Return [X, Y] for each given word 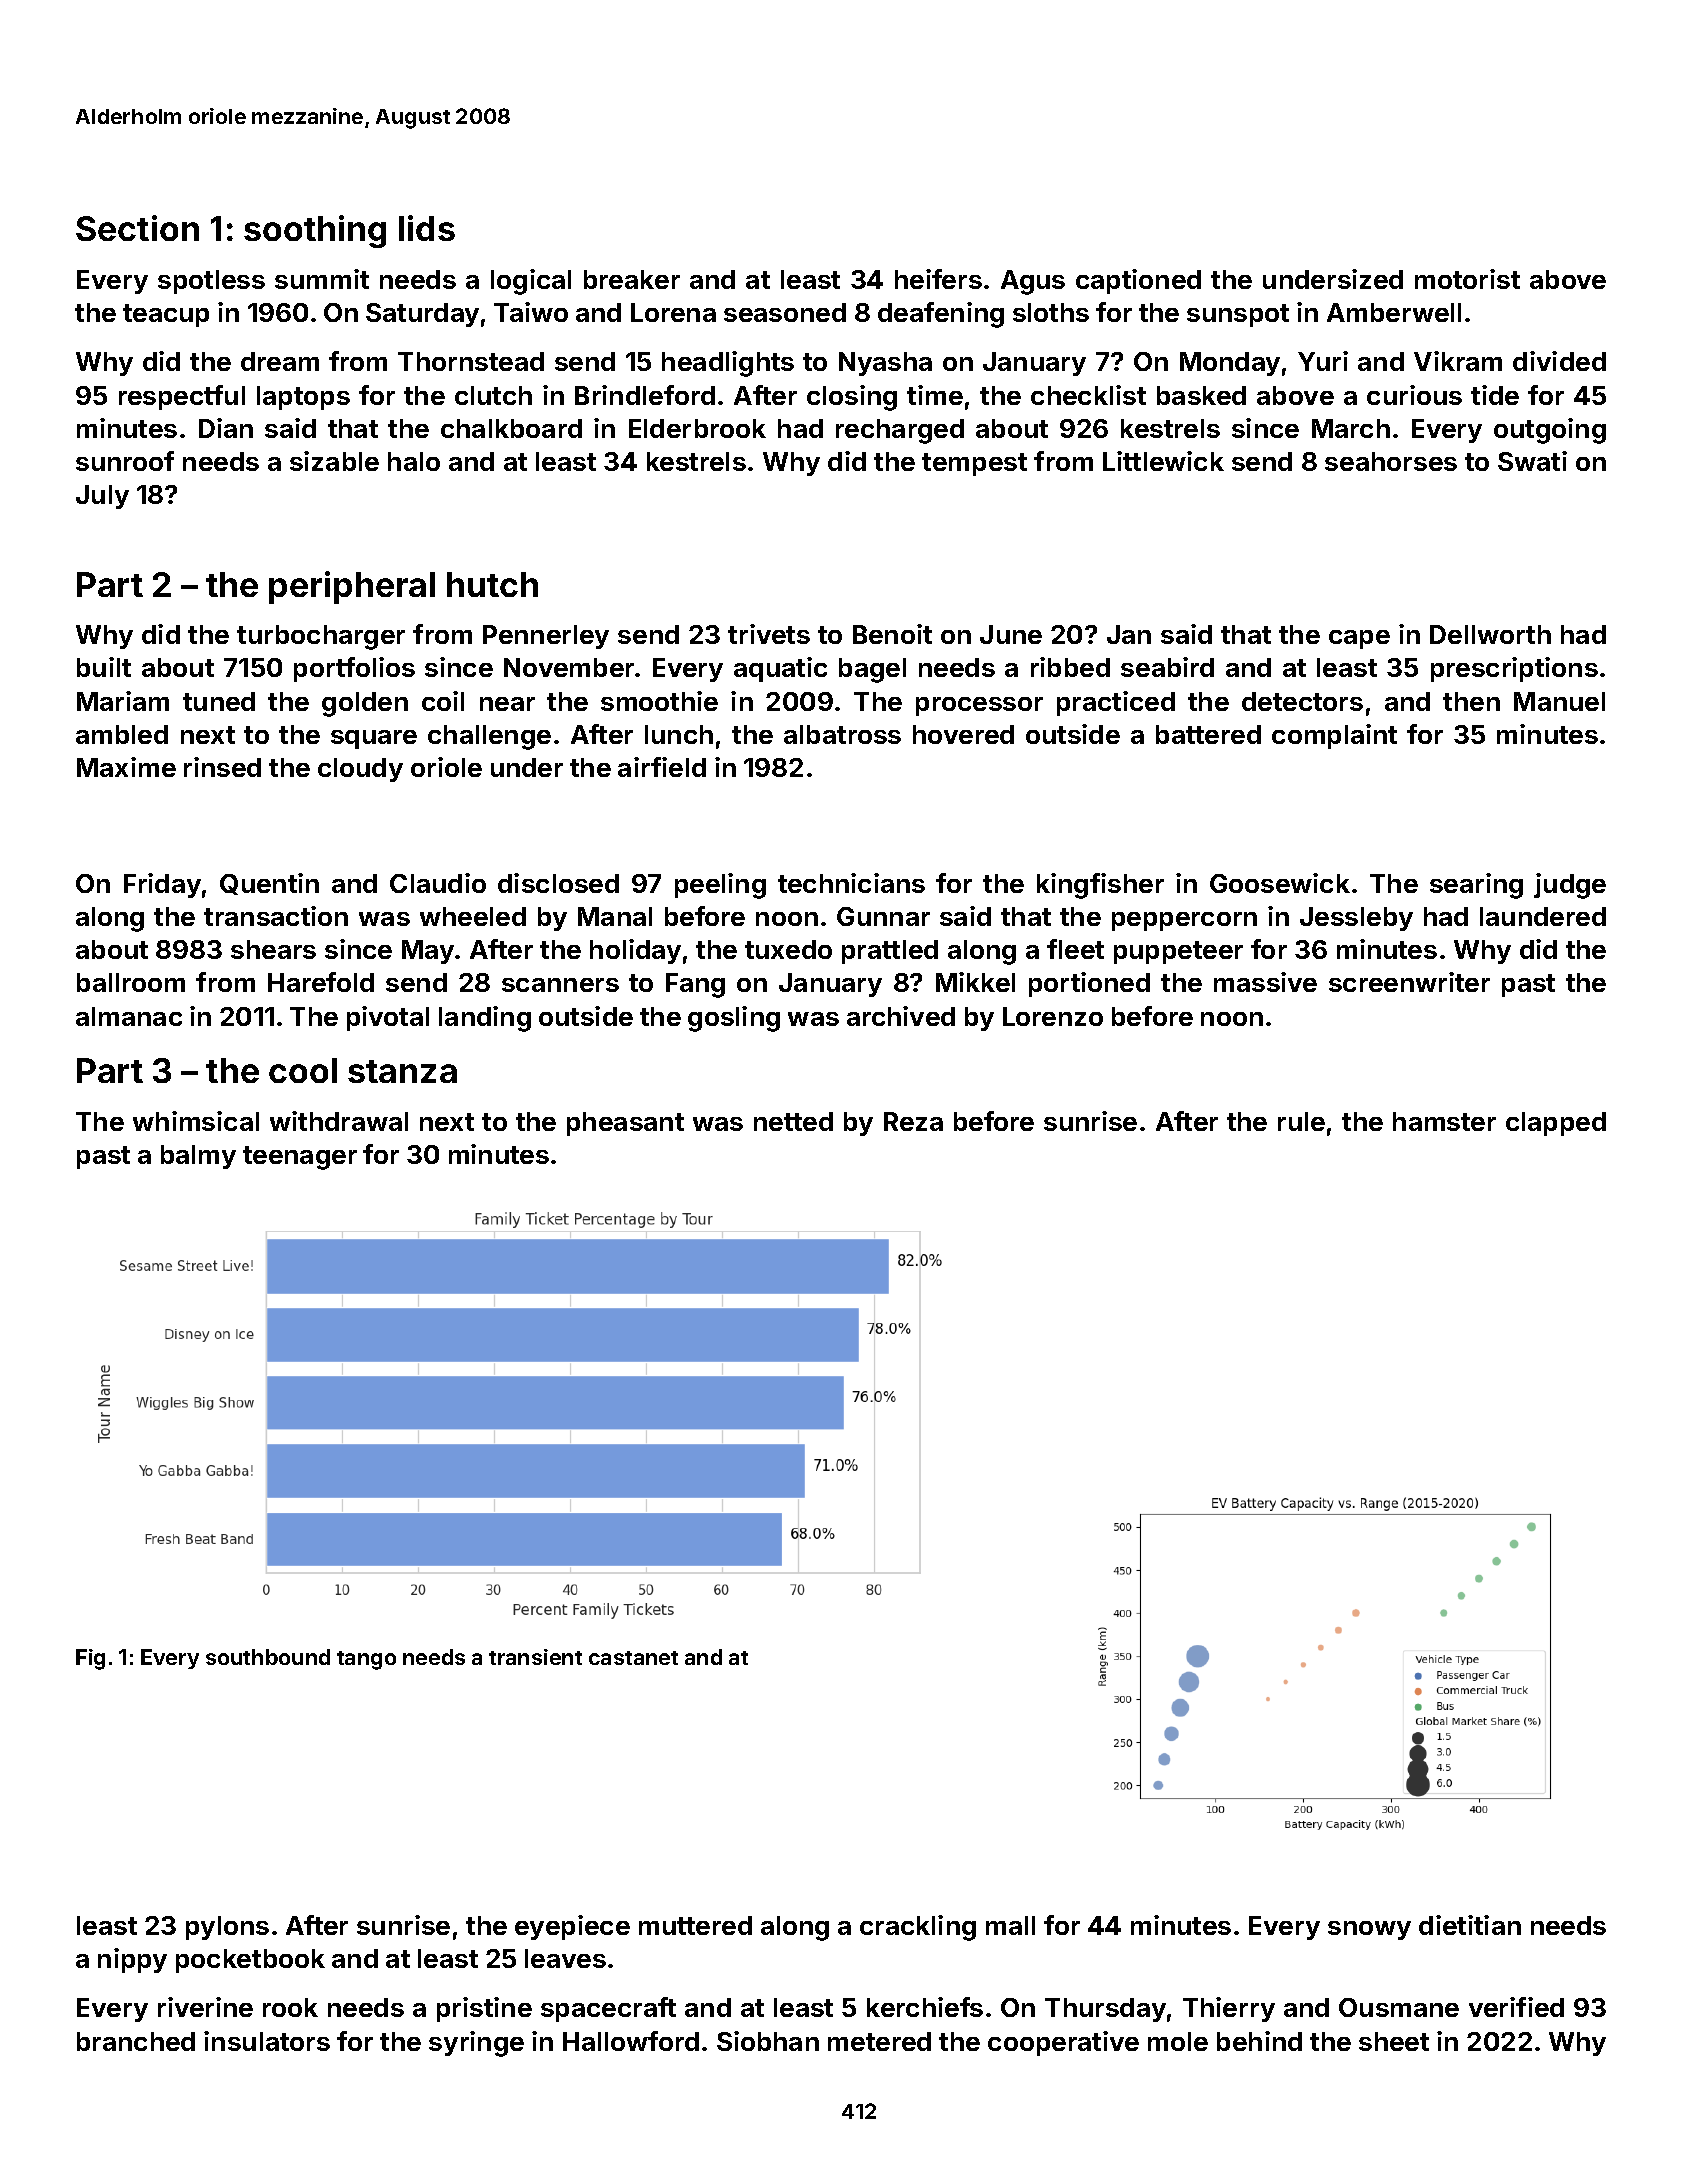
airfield [662, 767]
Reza [913, 1121]
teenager [300, 1158]
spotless [211, 282]
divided [1559, 361]
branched [136, 2041]
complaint [1334, 736]
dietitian [1470, 1925]
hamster [1444, 1121]
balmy [198, 1157]
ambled [122, 734]
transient [535, 1657]
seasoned [785, 312]
